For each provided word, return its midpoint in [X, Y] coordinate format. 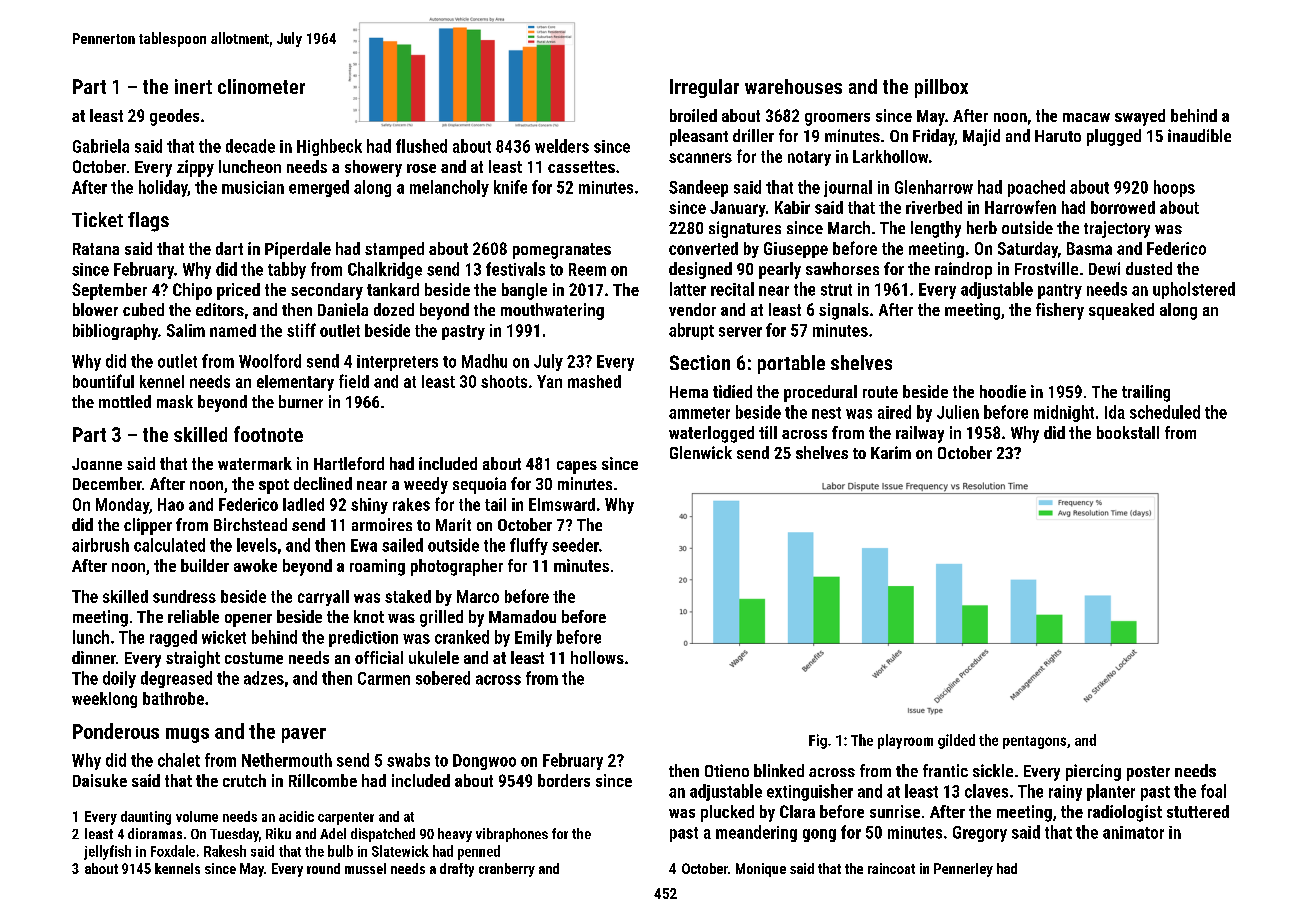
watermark [255, 463]
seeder [575, 545]
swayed [1140, 117]
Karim [891, 452]
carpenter [346, 818]
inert [193, 86]
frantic [945, 770]
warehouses [793, 86]
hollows [597, 657]
